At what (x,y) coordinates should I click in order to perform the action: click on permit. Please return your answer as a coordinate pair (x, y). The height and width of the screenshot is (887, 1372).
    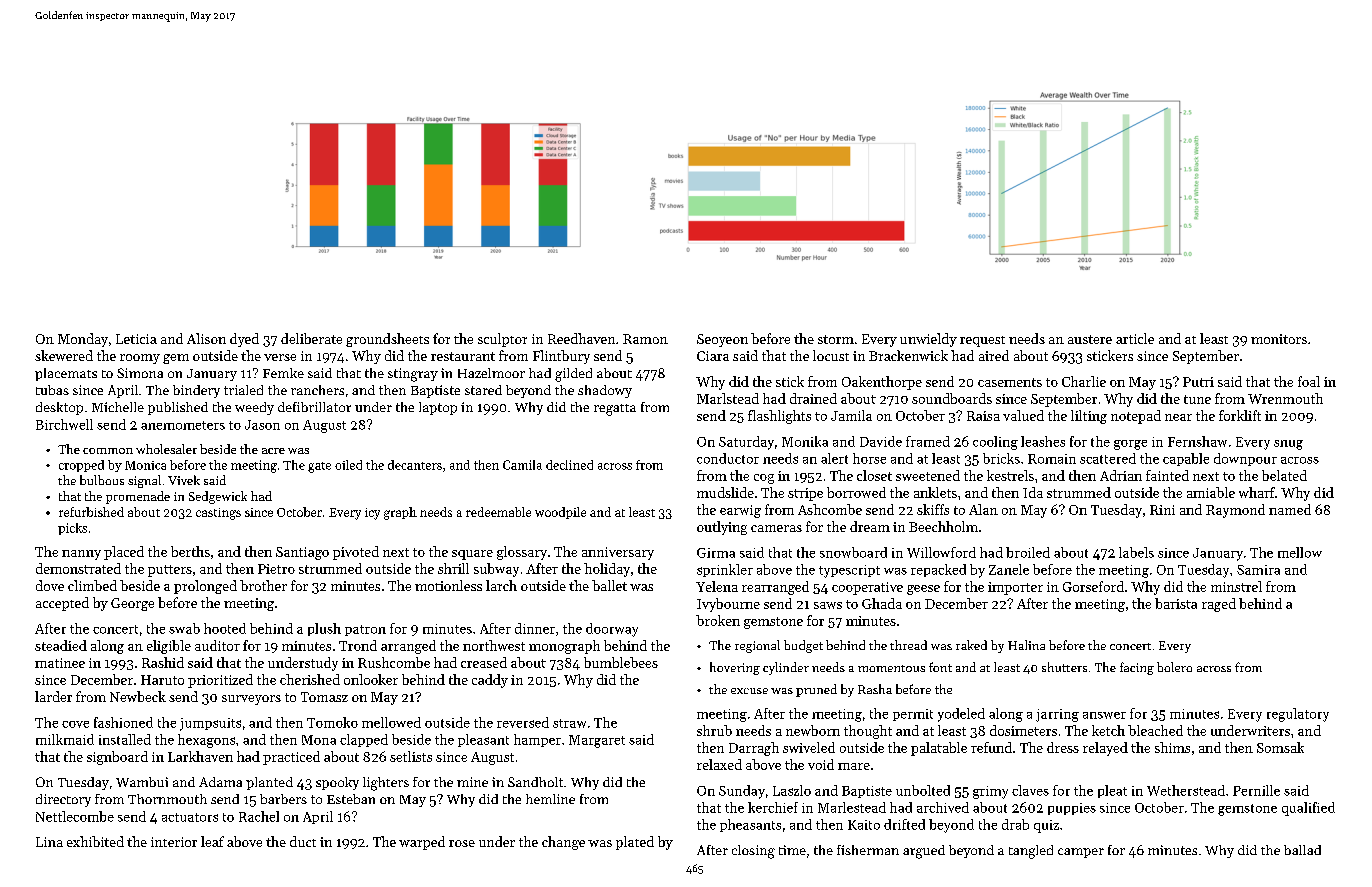
    Looking at the image, I should click on (913, 715).
